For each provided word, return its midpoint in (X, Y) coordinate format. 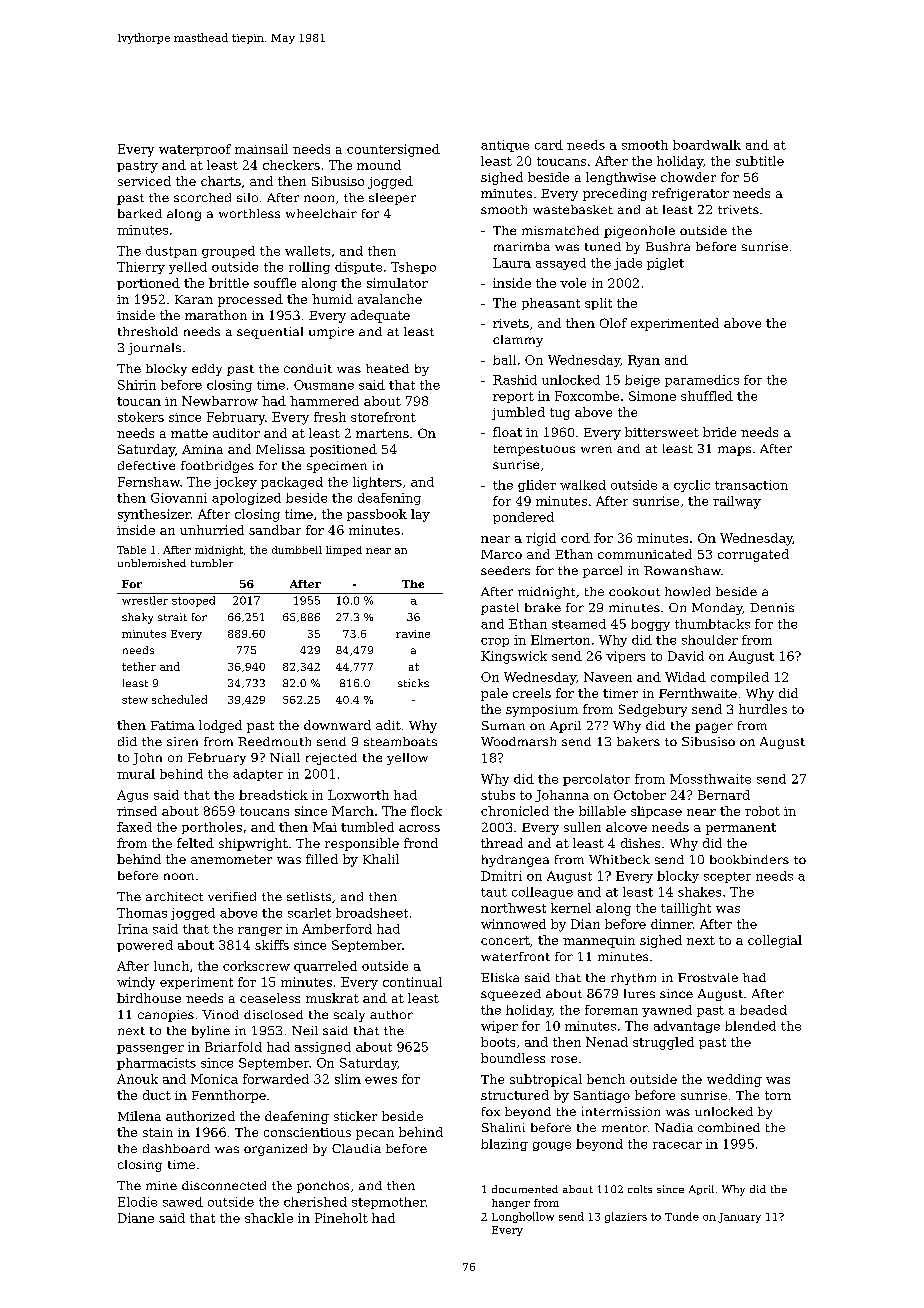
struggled (663, 1043)
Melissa (280, 449)
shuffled (707, 396)
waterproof (195, 150)
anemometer (231, 859)
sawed (183, 1202)
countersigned (393, 150)
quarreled (325, 967)
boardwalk (707, 145)
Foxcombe (587, 396)
